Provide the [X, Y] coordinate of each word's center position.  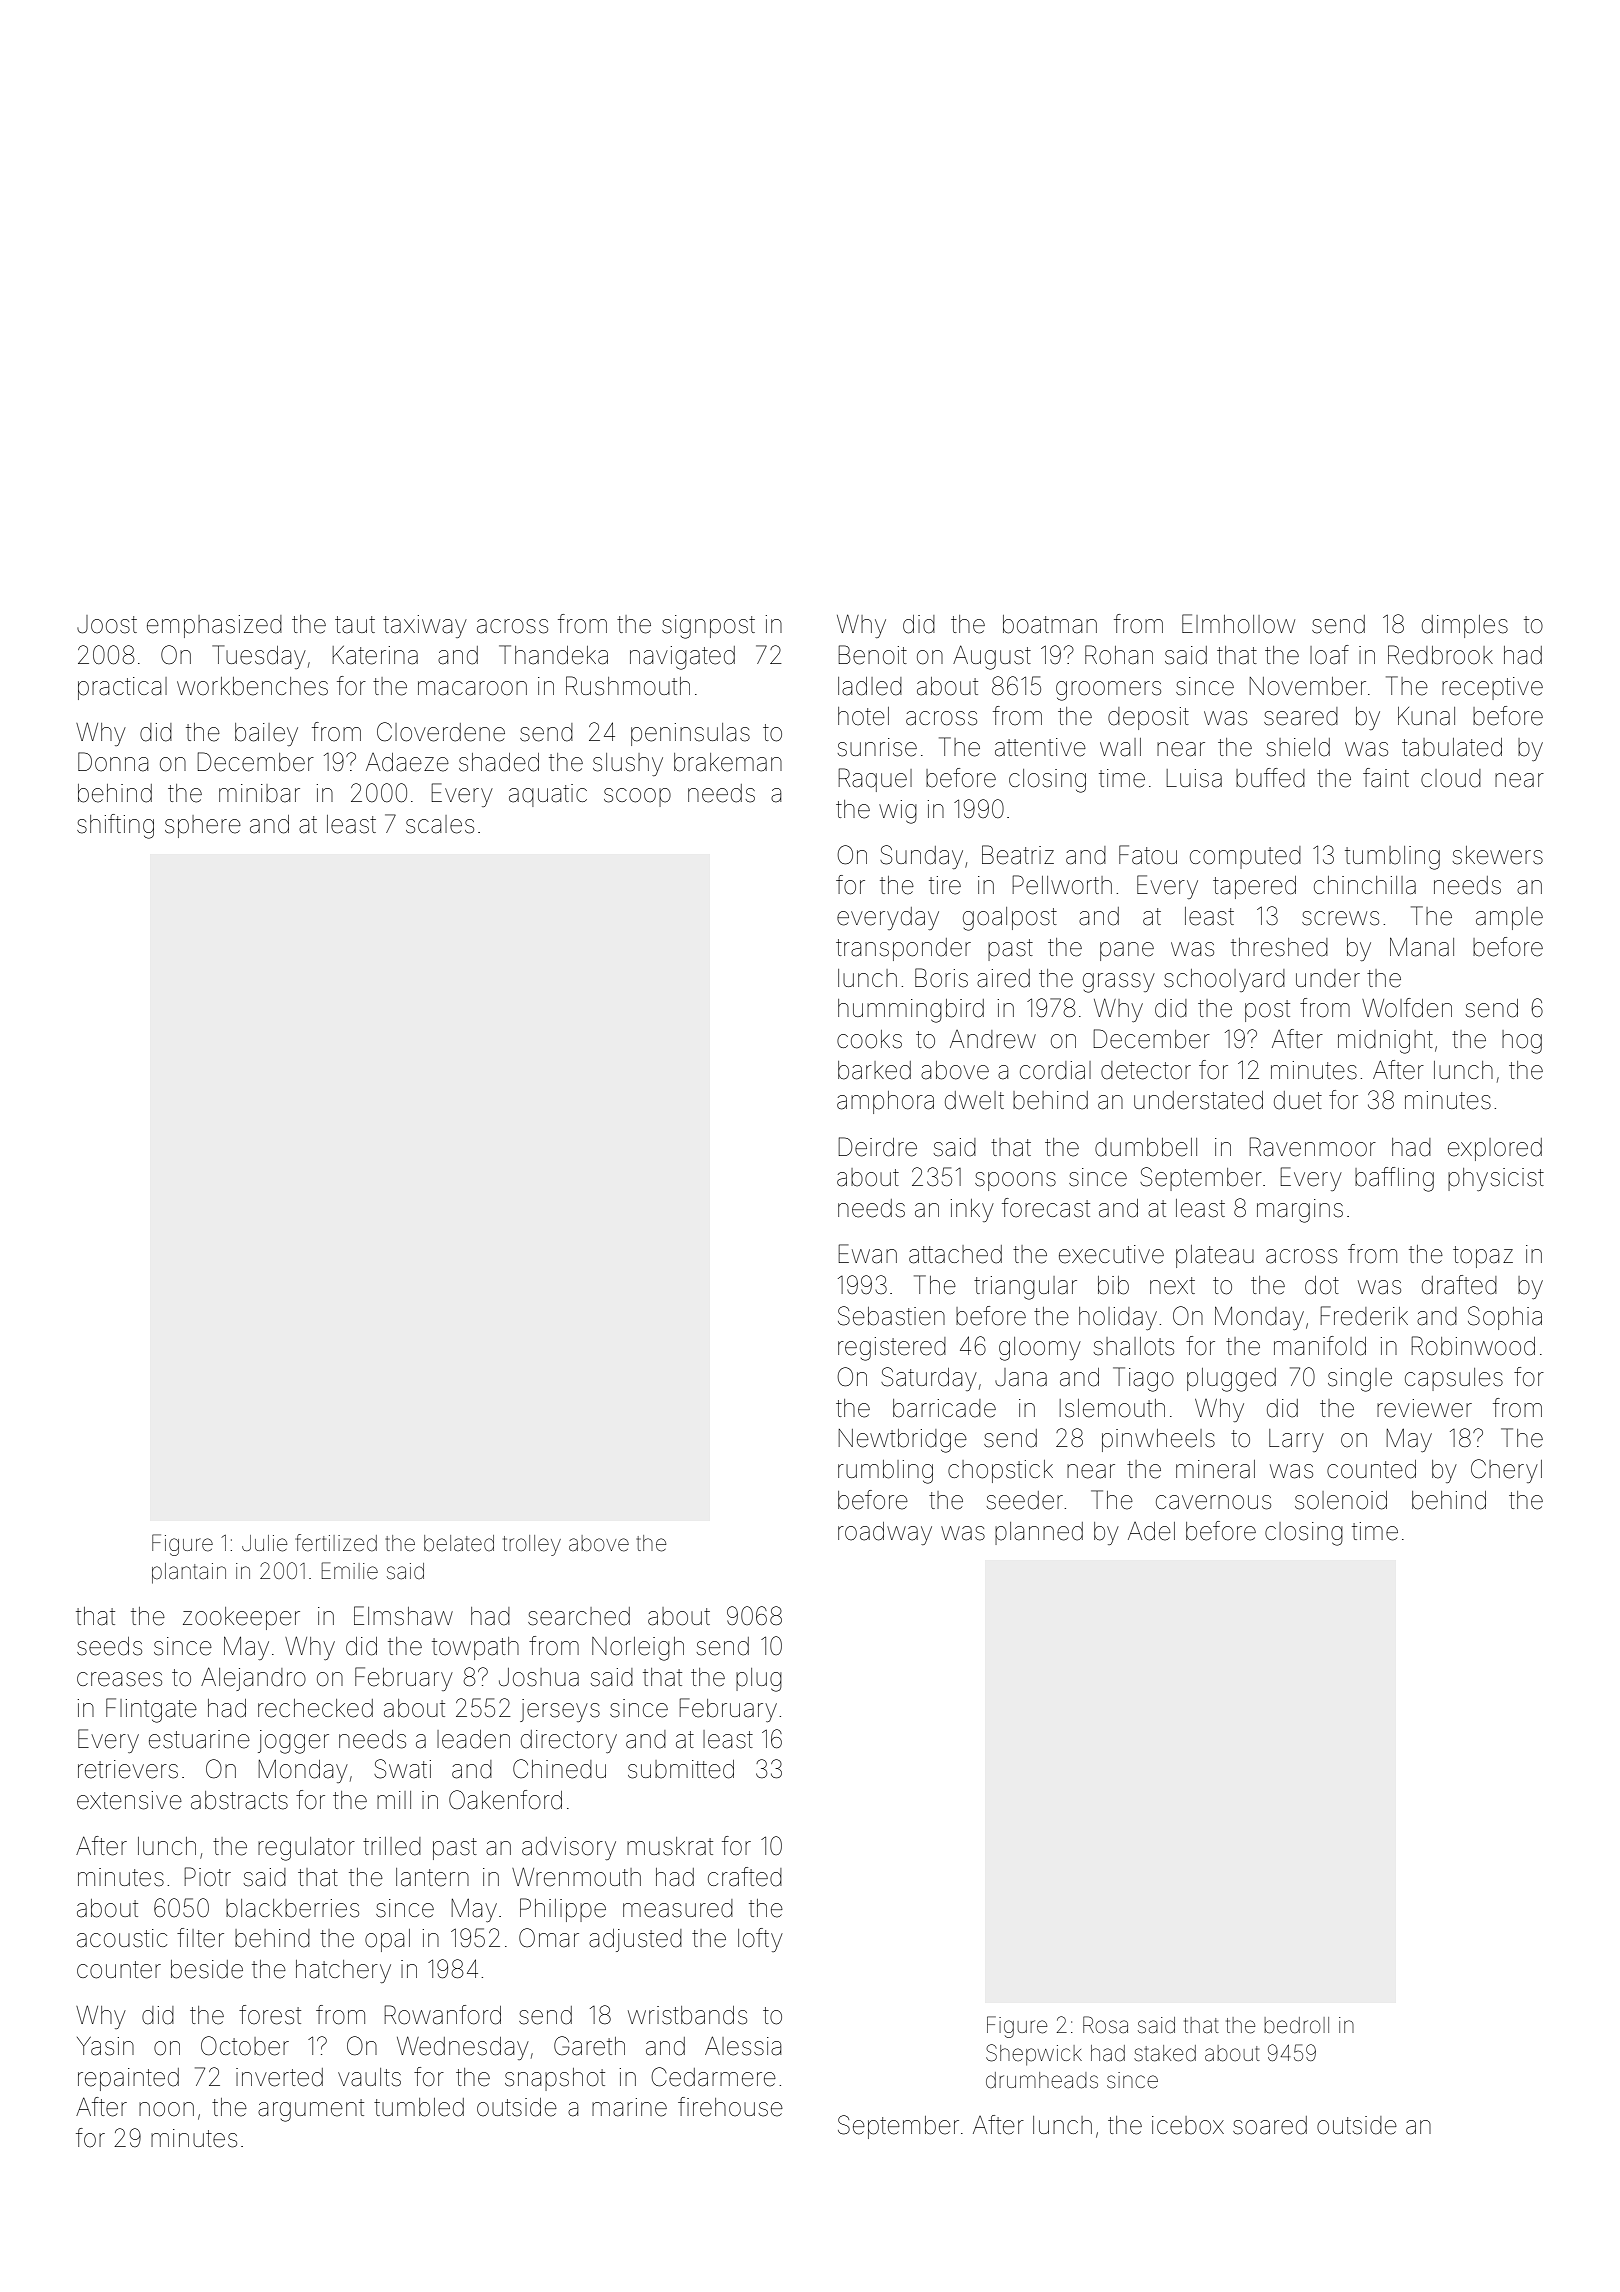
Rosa [1105, 2025]
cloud [1451, 778]
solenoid [1341, 1500]
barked [874, 1070]
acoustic [122, 1938]
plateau [1215, 1256]
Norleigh [638, 1649]
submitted [681, 1769]
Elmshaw [403, 1616]
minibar [259, 793]
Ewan [868, 1254]
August [992, 657]
